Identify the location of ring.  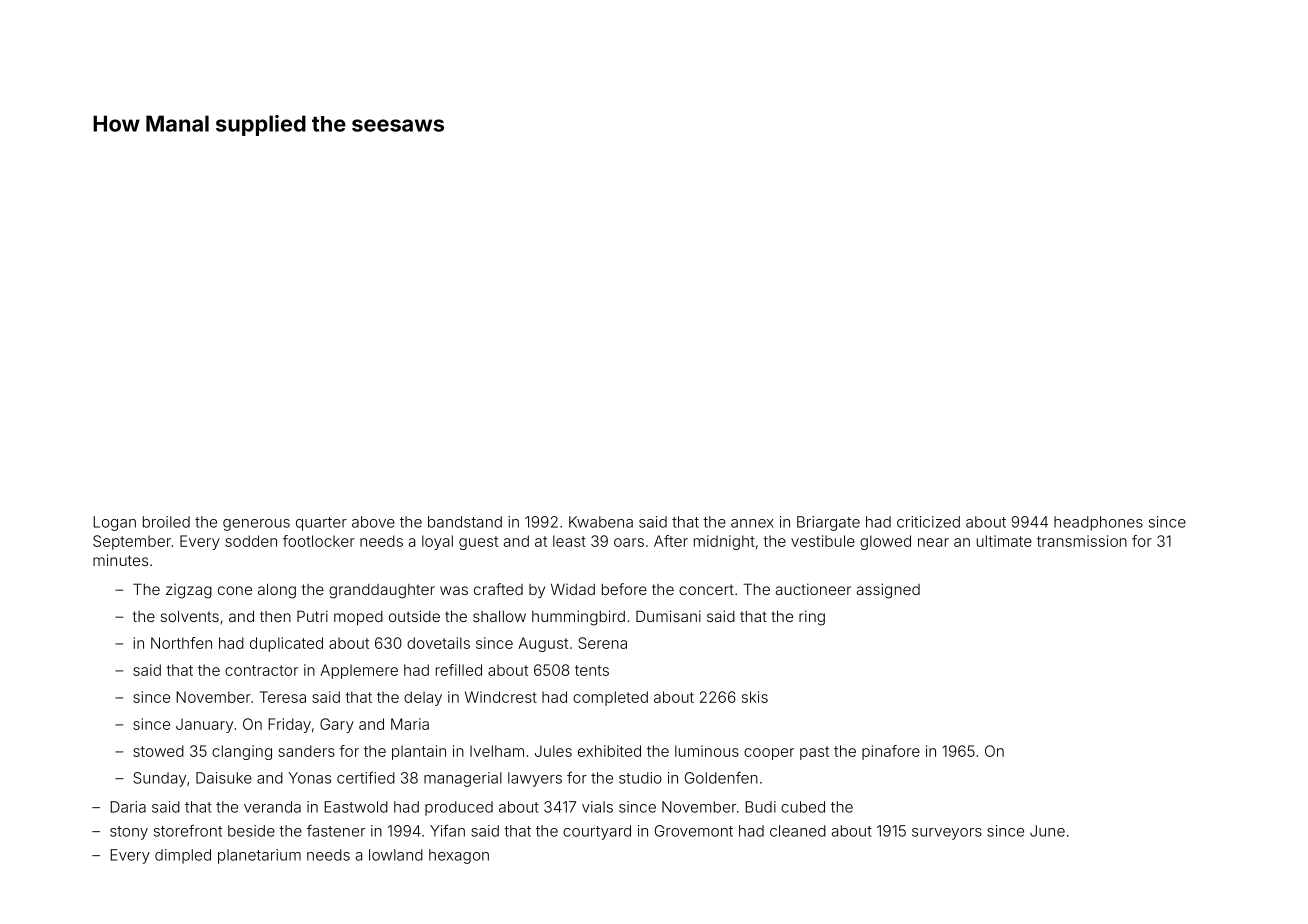
(812, 618).
